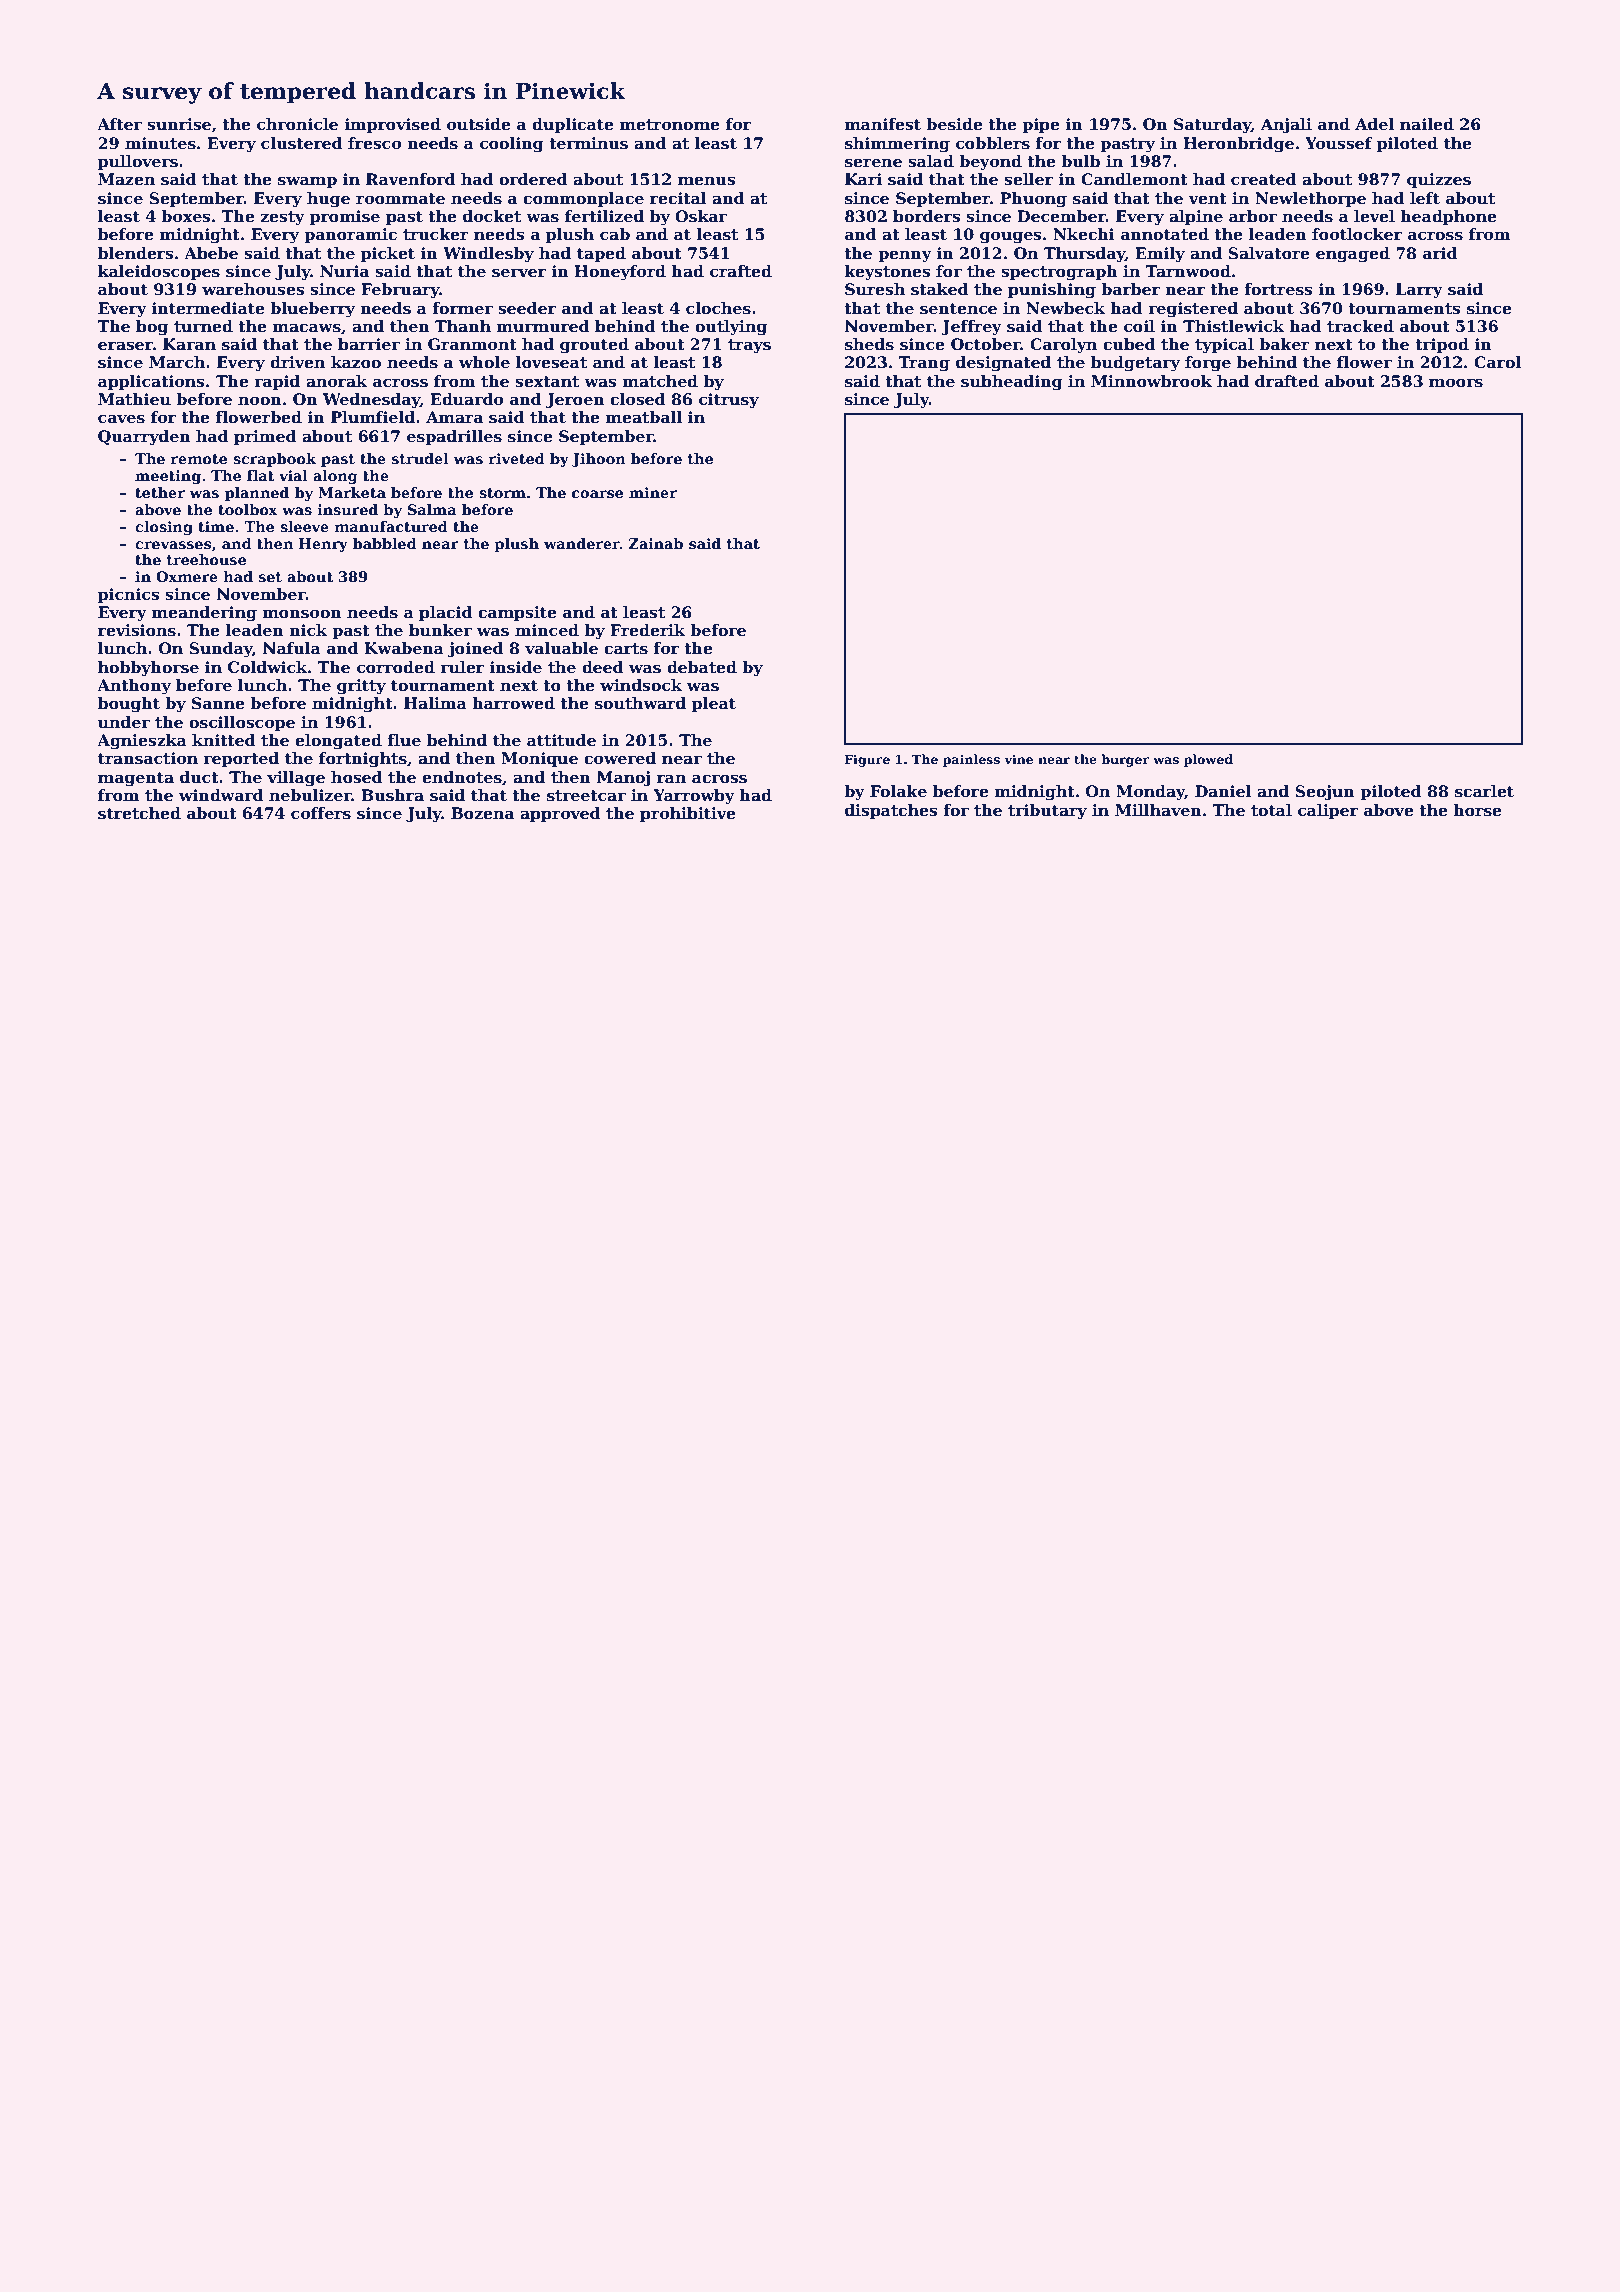 The width and height of the image is (1620, 2292). I want to click on menus, so click(706, 181).
